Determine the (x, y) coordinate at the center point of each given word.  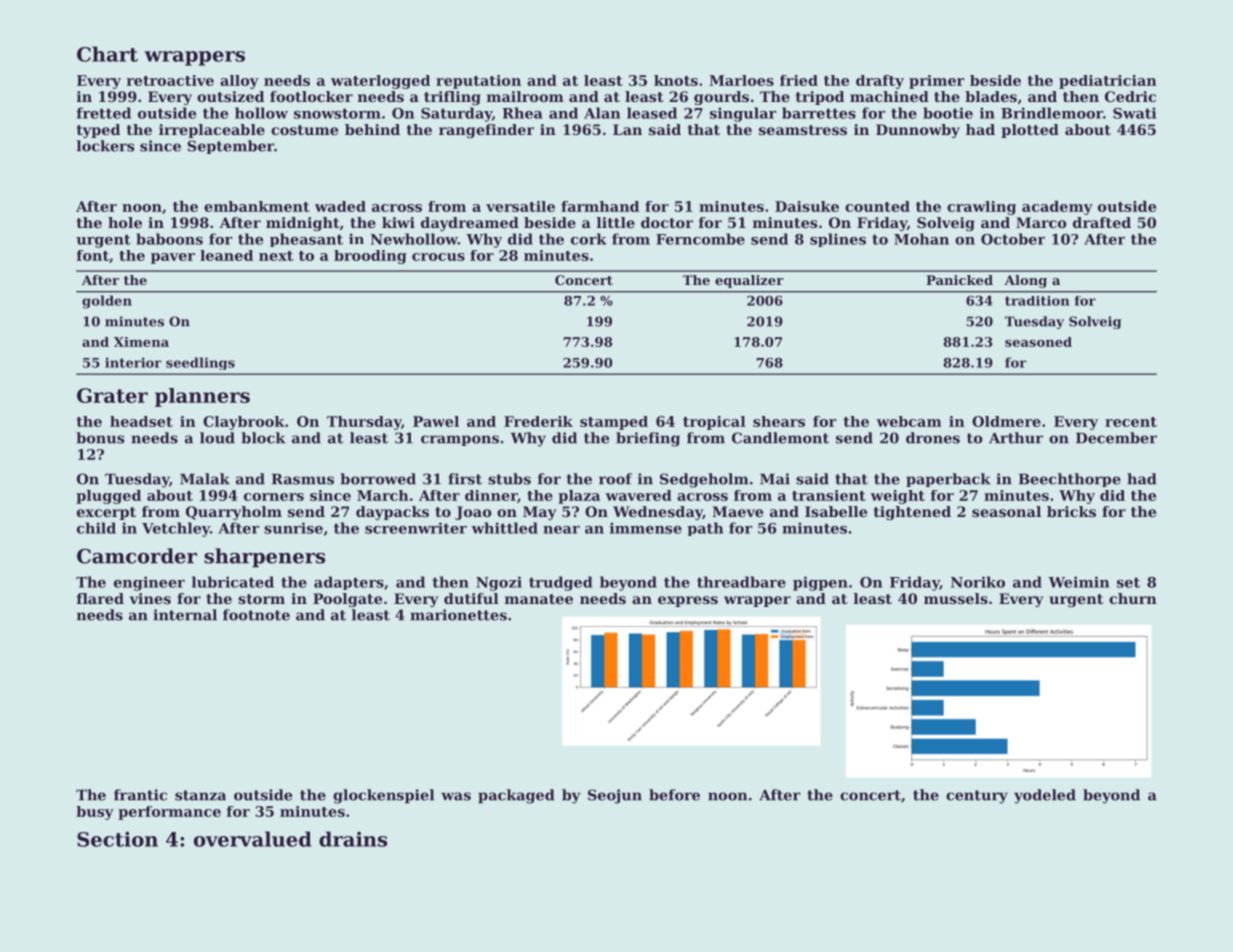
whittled (504, 528)
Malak (205, 479)
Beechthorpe (1070, 480)
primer (936, 82)
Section (117, 839)
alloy (239, 82)
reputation (478, 82)
